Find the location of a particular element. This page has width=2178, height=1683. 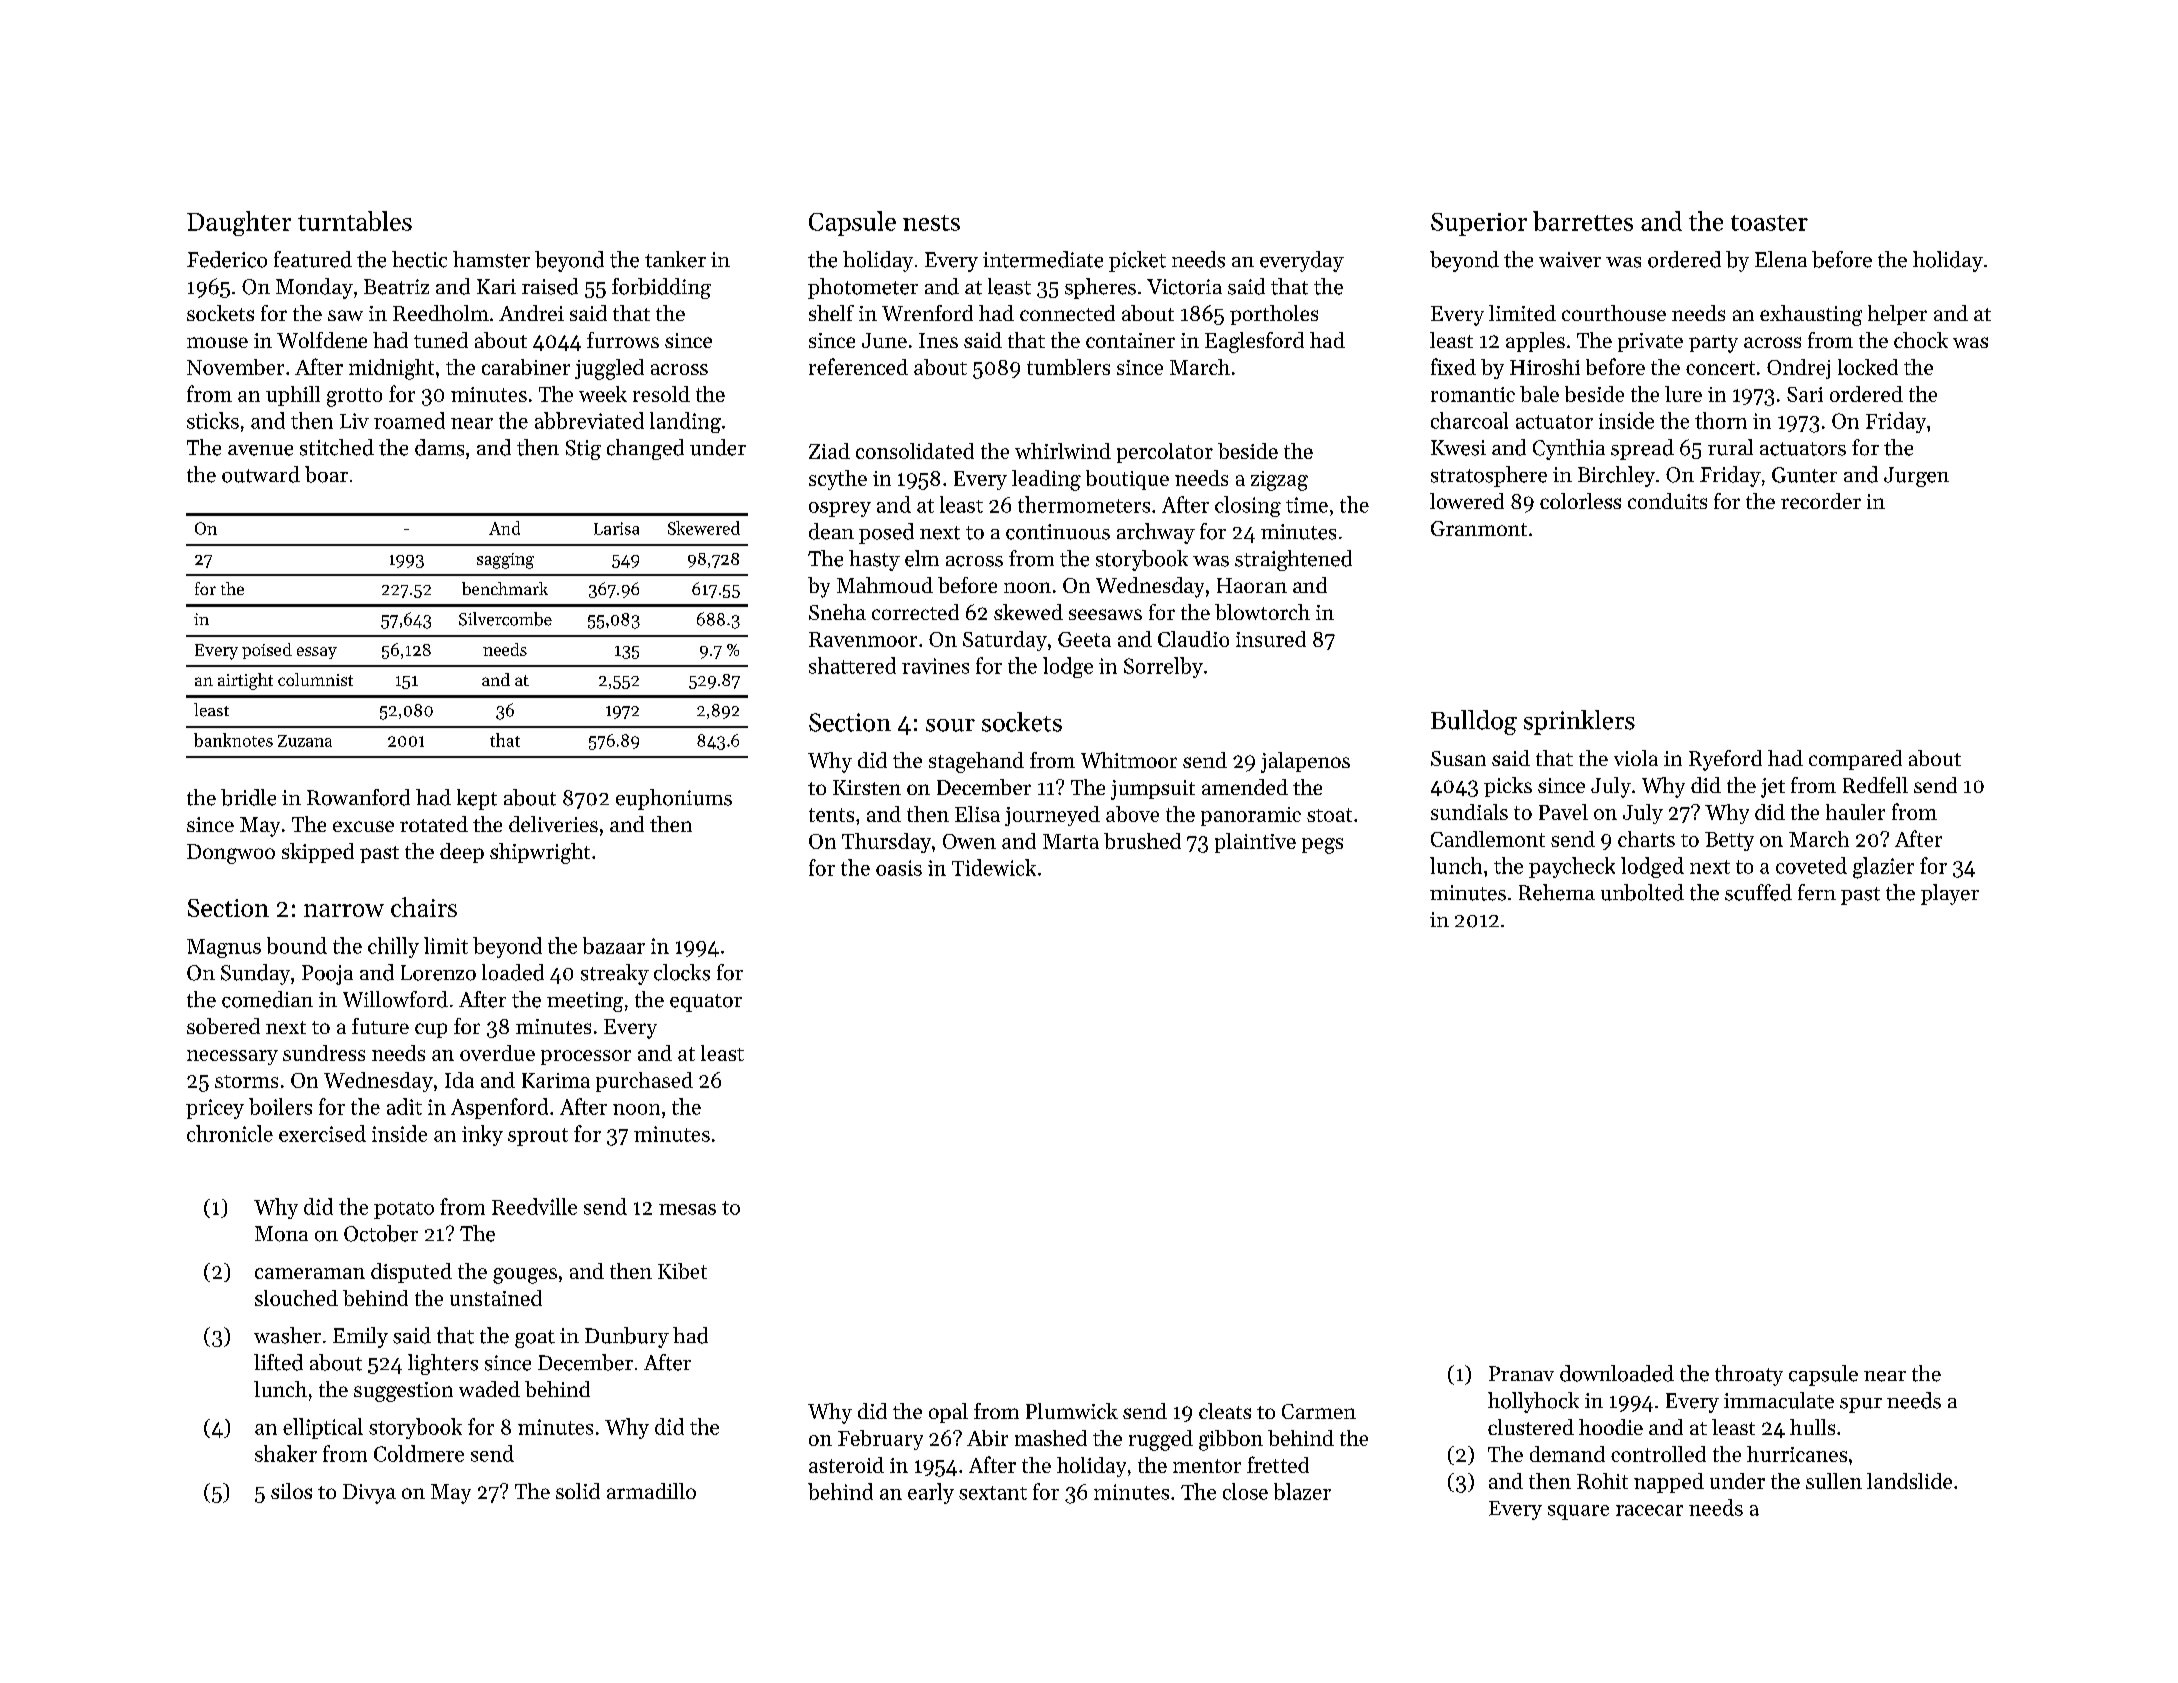

conduits is located at coordinates (1667, 501).
